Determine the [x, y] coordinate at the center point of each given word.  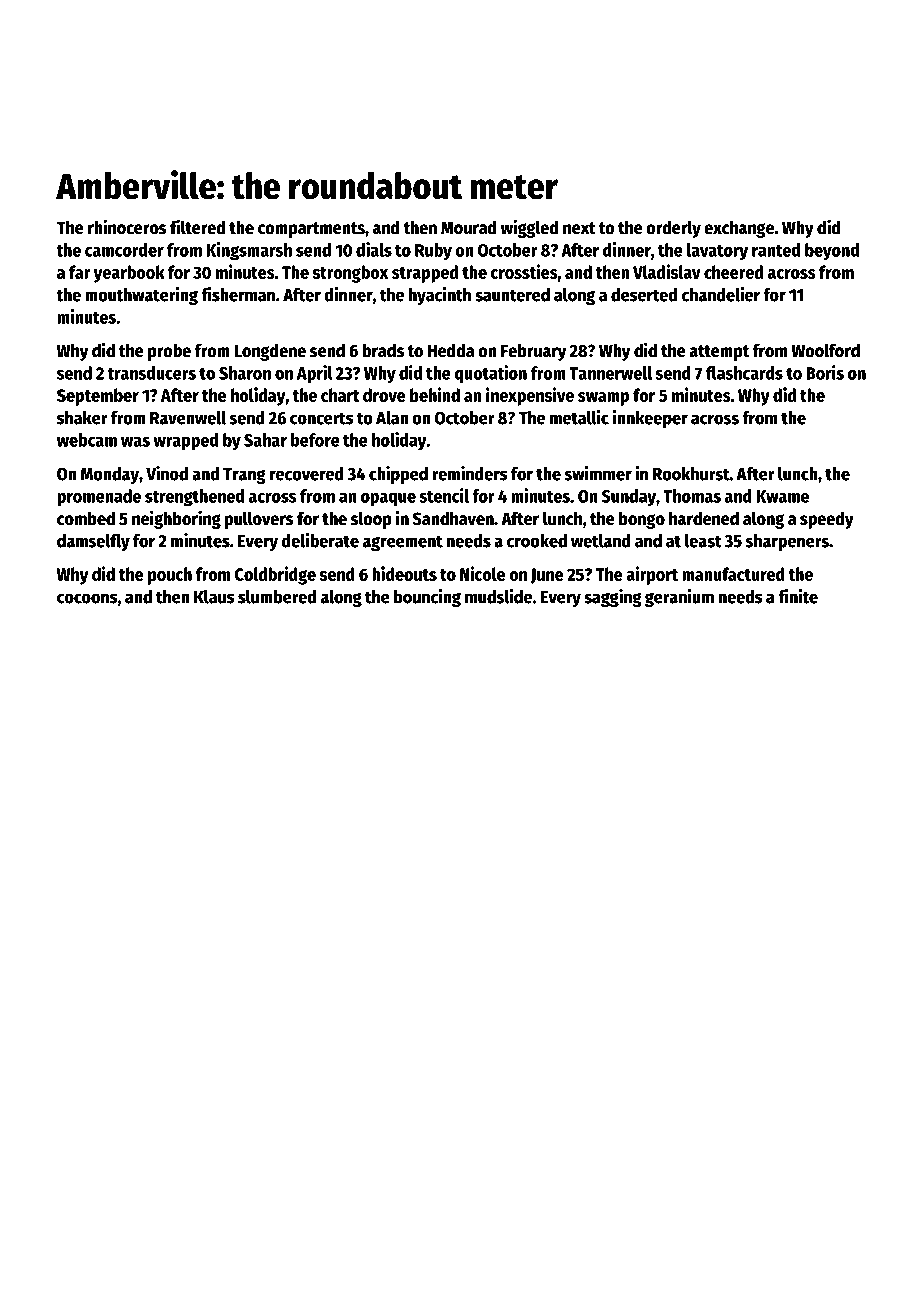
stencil [444, 495]
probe [169, 352]
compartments [311, 230]
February [533, 352]
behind [435, 394]
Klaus [214, 597]
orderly [673, 229]
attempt [719, 353]
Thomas [692, 496]
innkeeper [650, 419]
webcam [87, 440]
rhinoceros [127, 227]
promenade [99, 498]
